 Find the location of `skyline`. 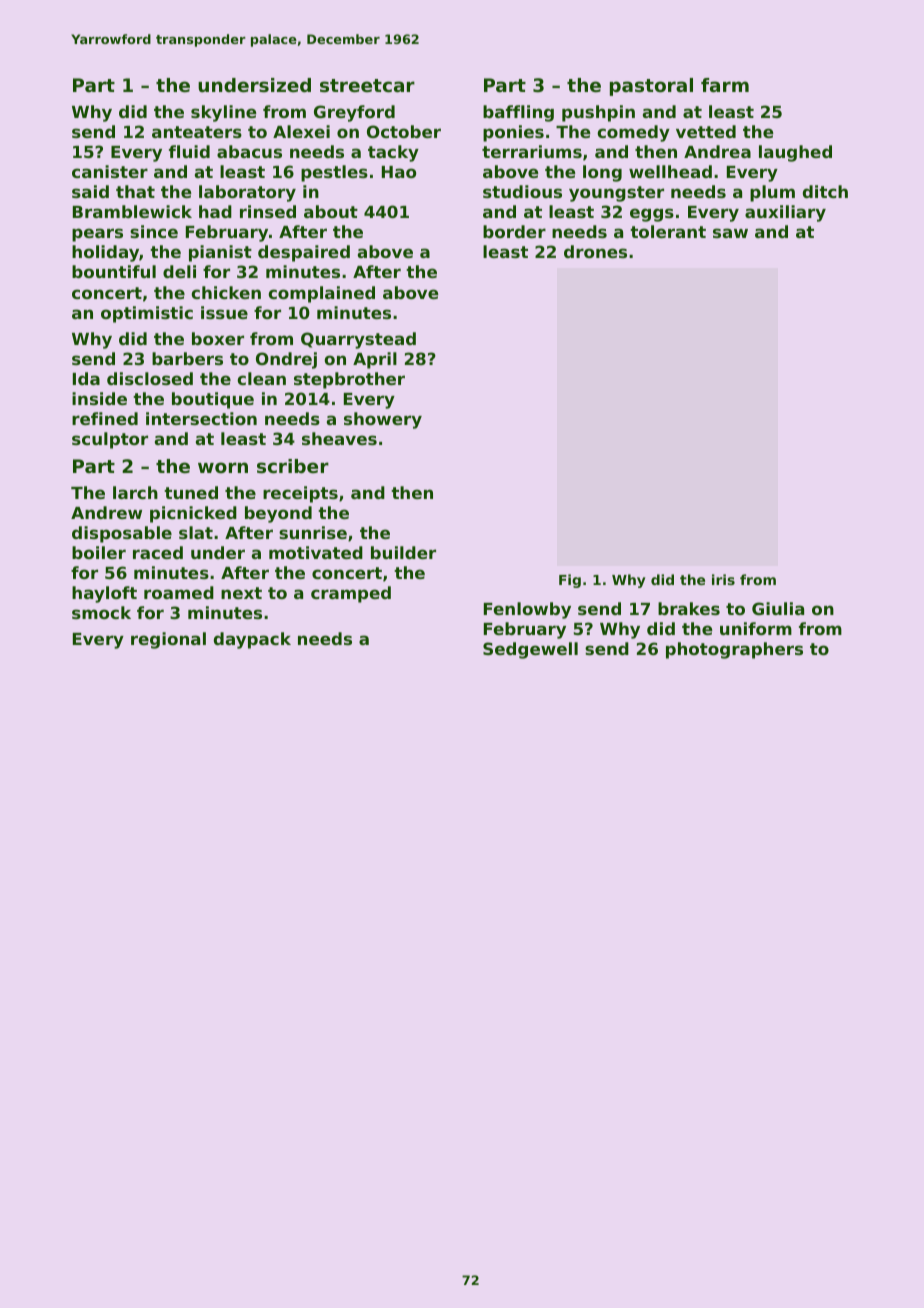

skyline is located at coordinates (223, 113).
